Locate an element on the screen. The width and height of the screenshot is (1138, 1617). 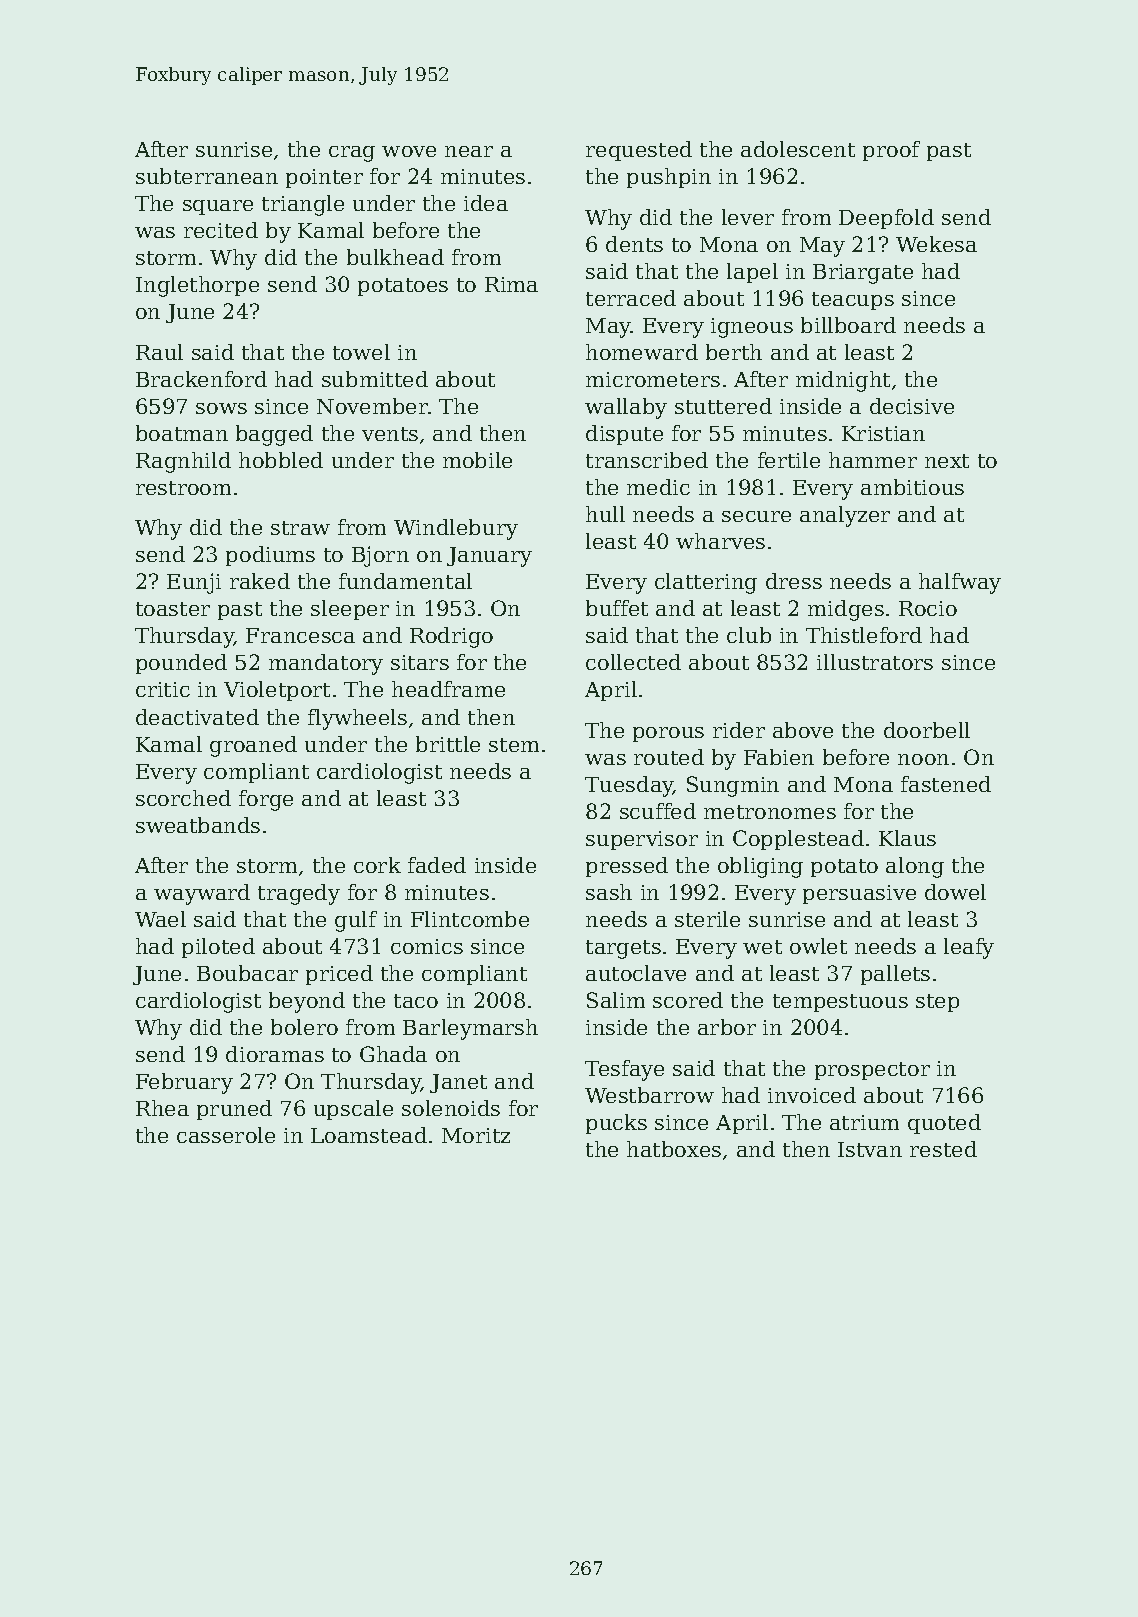
dents is located at coordinates (634, 244).
